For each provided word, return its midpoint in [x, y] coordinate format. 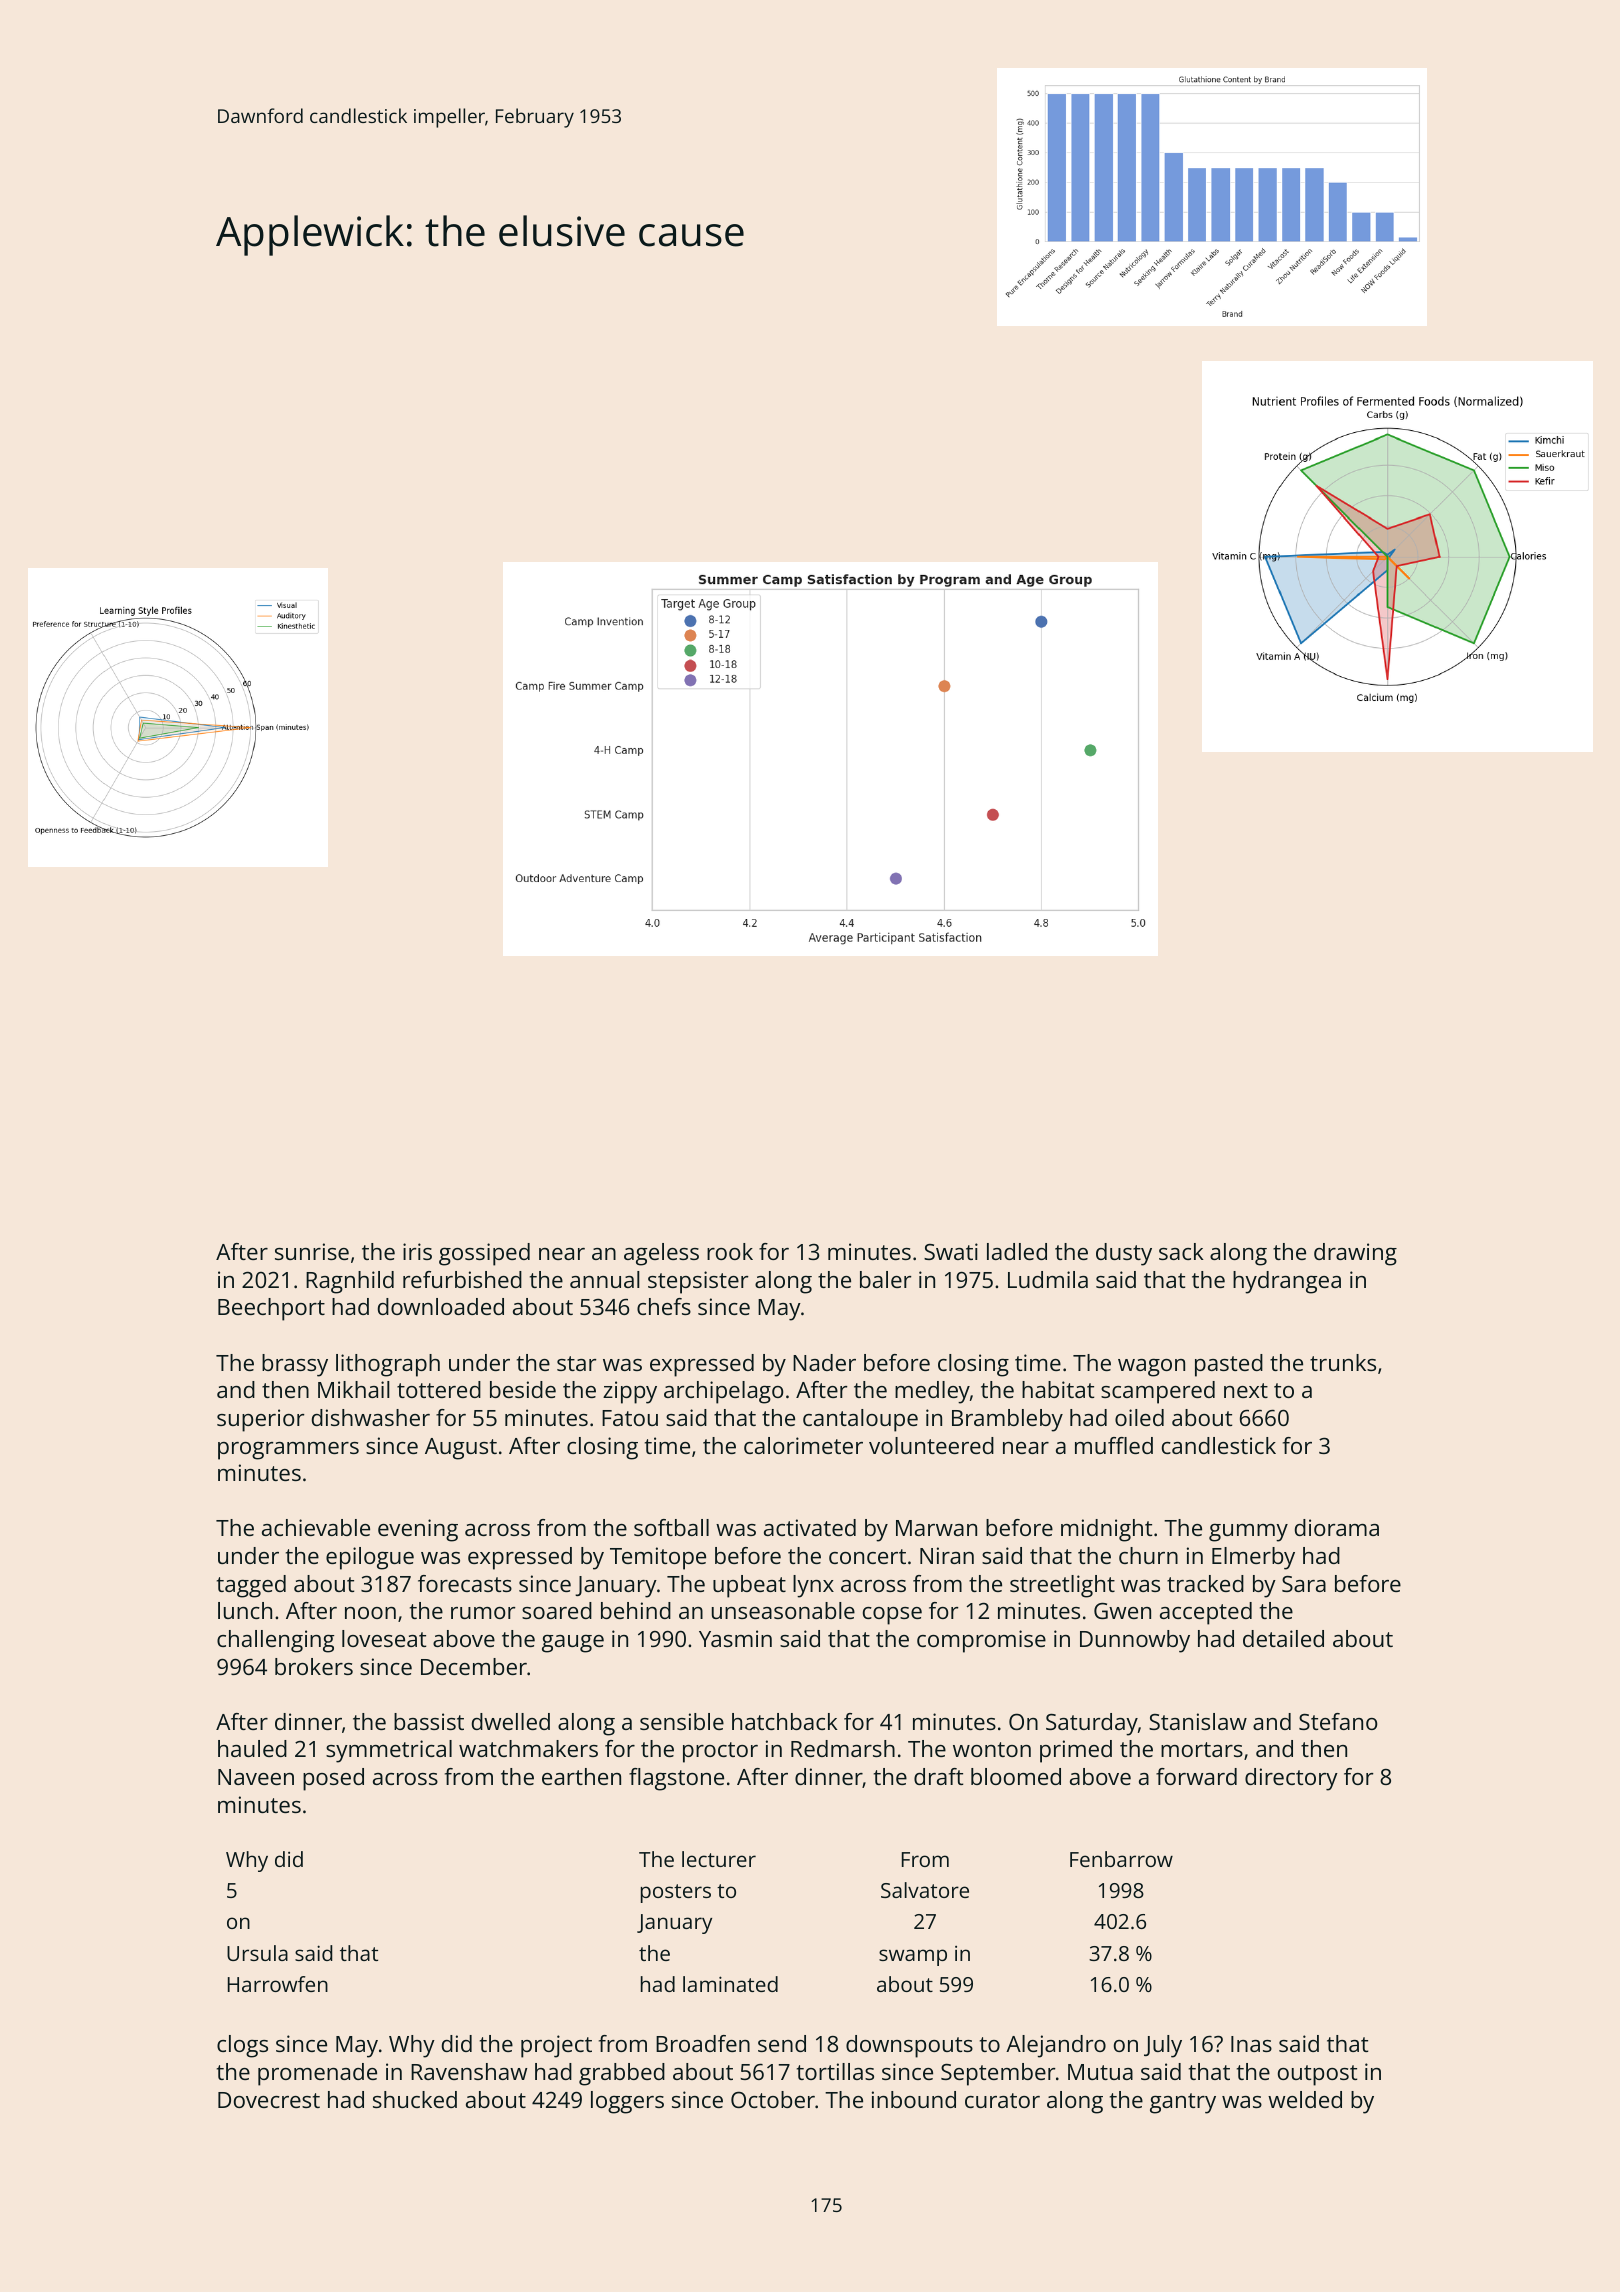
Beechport [271, 1309]
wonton [992, 1749]
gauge [573, 1643]
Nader [824, 1362]
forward [1196, 1776]
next [1246, 1390]
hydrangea [1287, 1282]
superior [261, 1420]
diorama [1337, 1527]
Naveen [256, 1777]
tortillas [835, 2071]
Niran [947, 1555]
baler [886, 1279]
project [556, 2046]
